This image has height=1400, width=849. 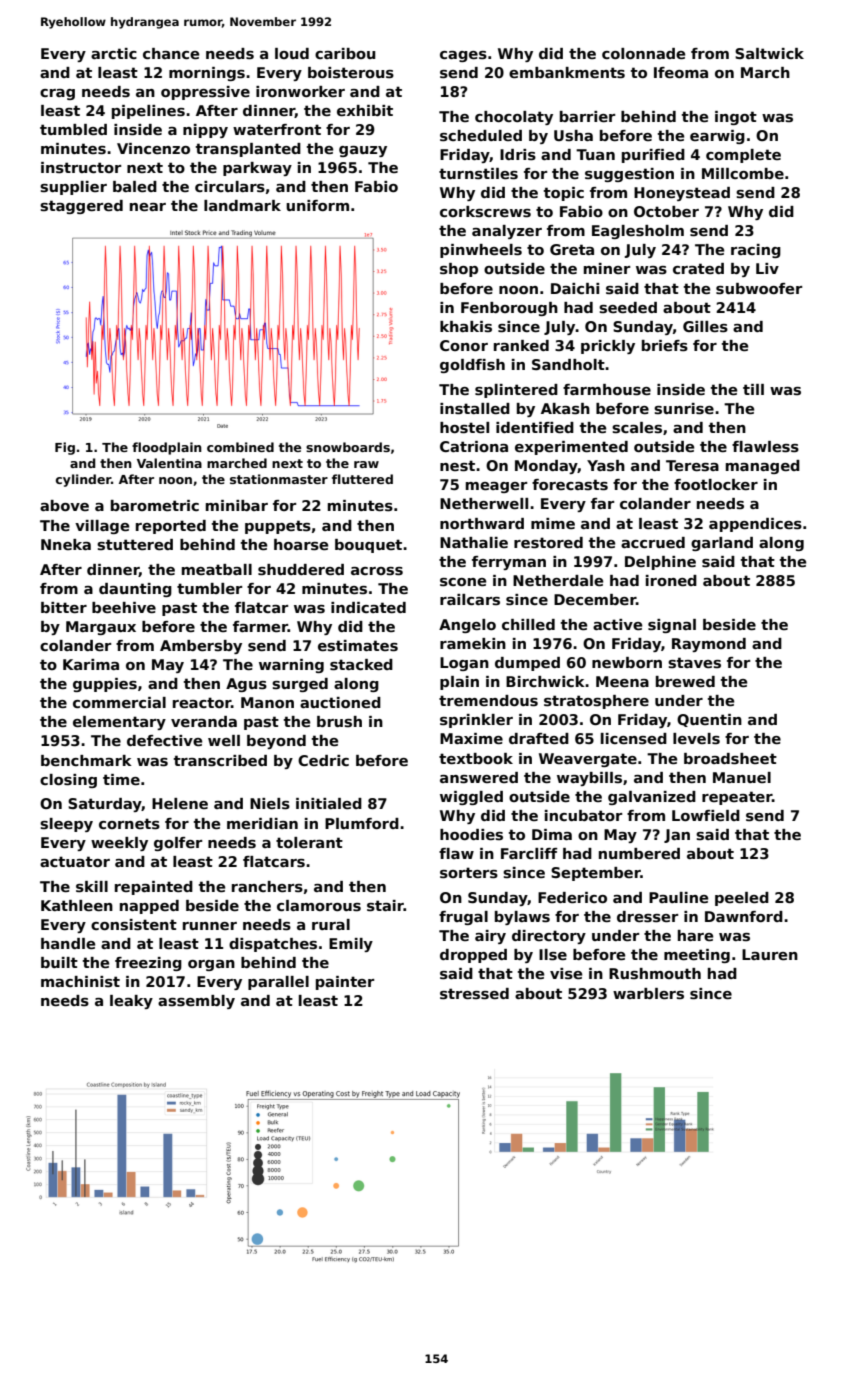 What do you see at coordinates (471, 834) in the image?
I see `hoodies` at bounding box center [471, 834].
